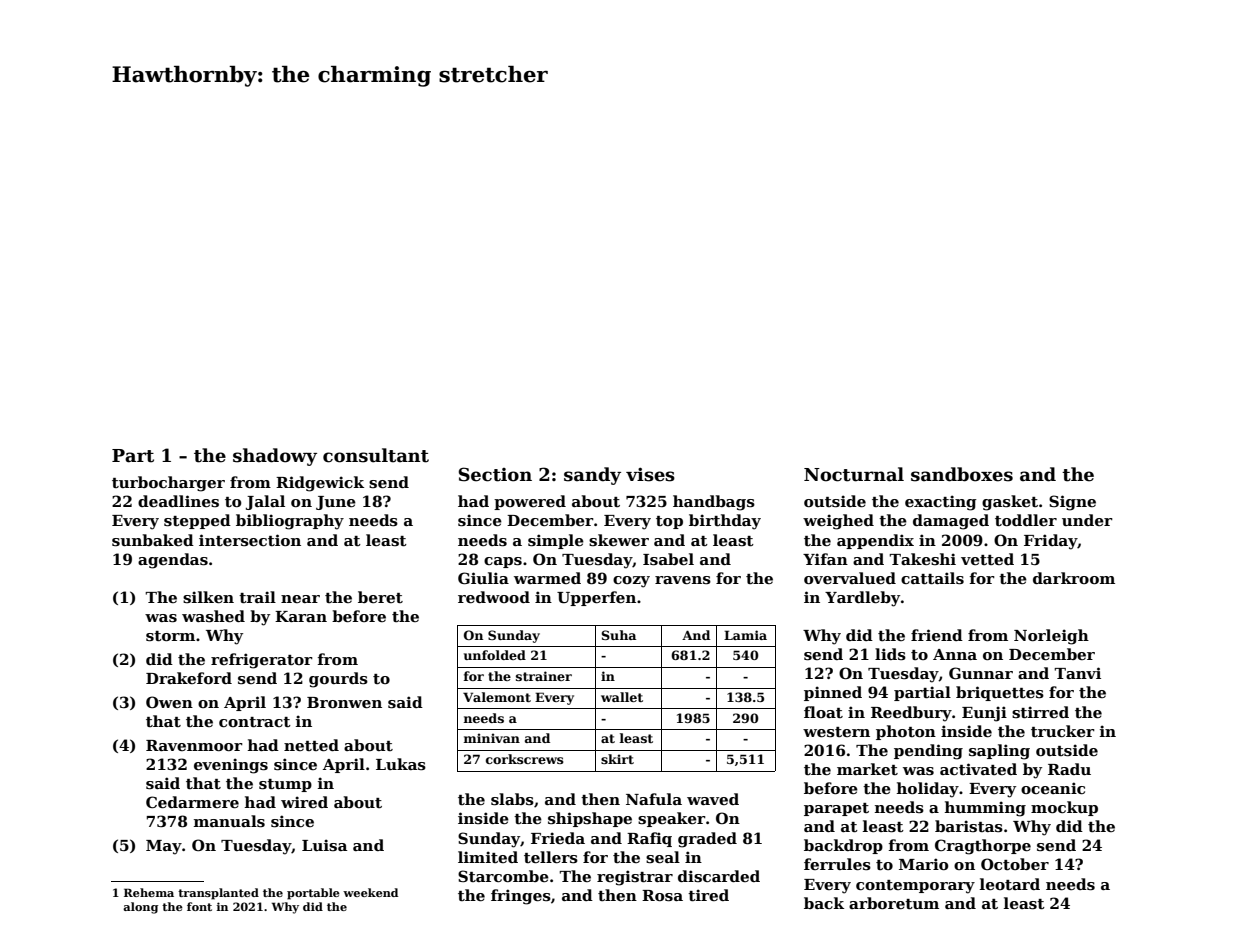 This image has height=952, width=1233. What do you see at coordinates (178, 501) in the image?
I see `deadlines` at bounding box center [178, 501].
